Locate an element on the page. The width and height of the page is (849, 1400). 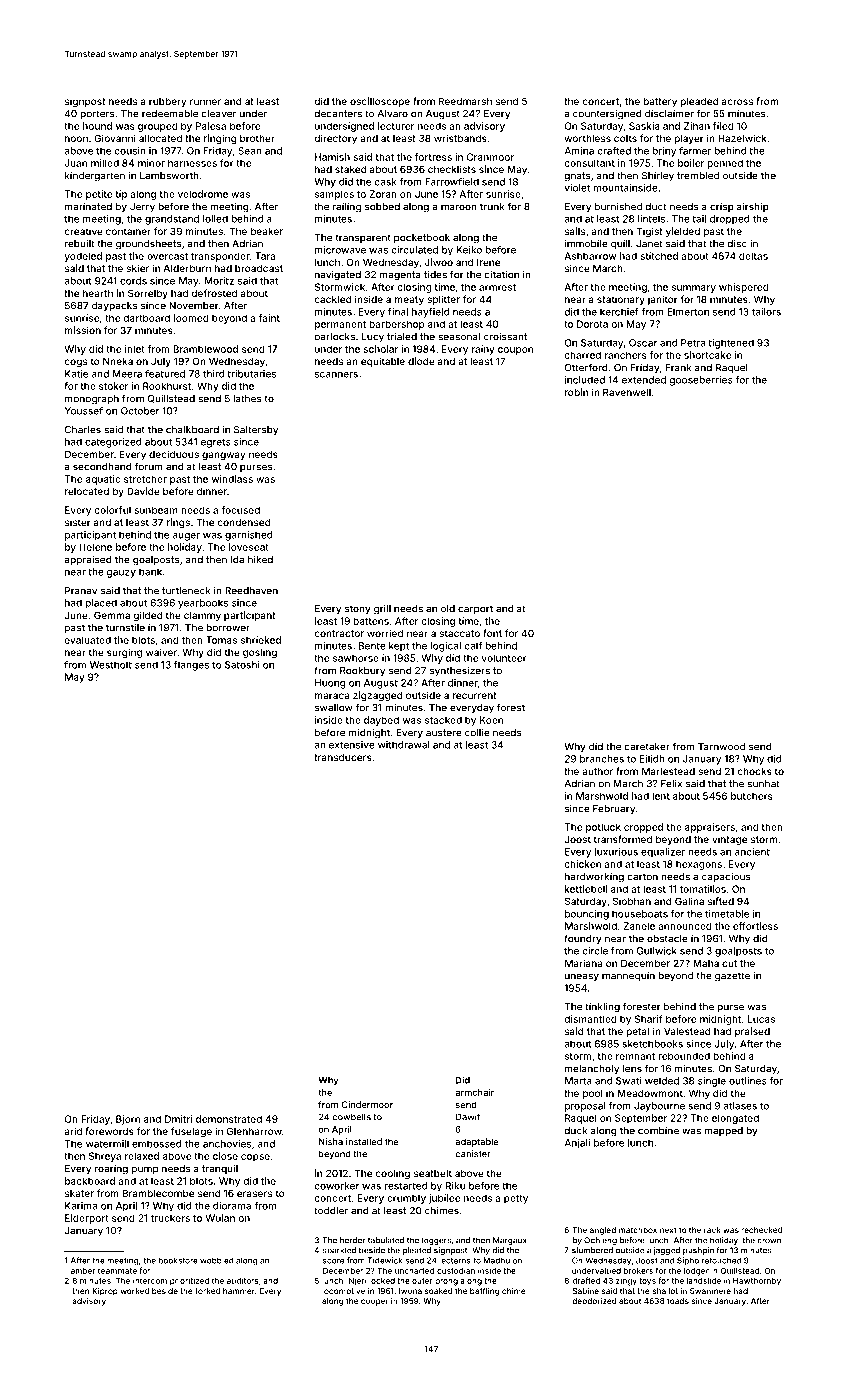
font is located at coordinates (492, 633).
